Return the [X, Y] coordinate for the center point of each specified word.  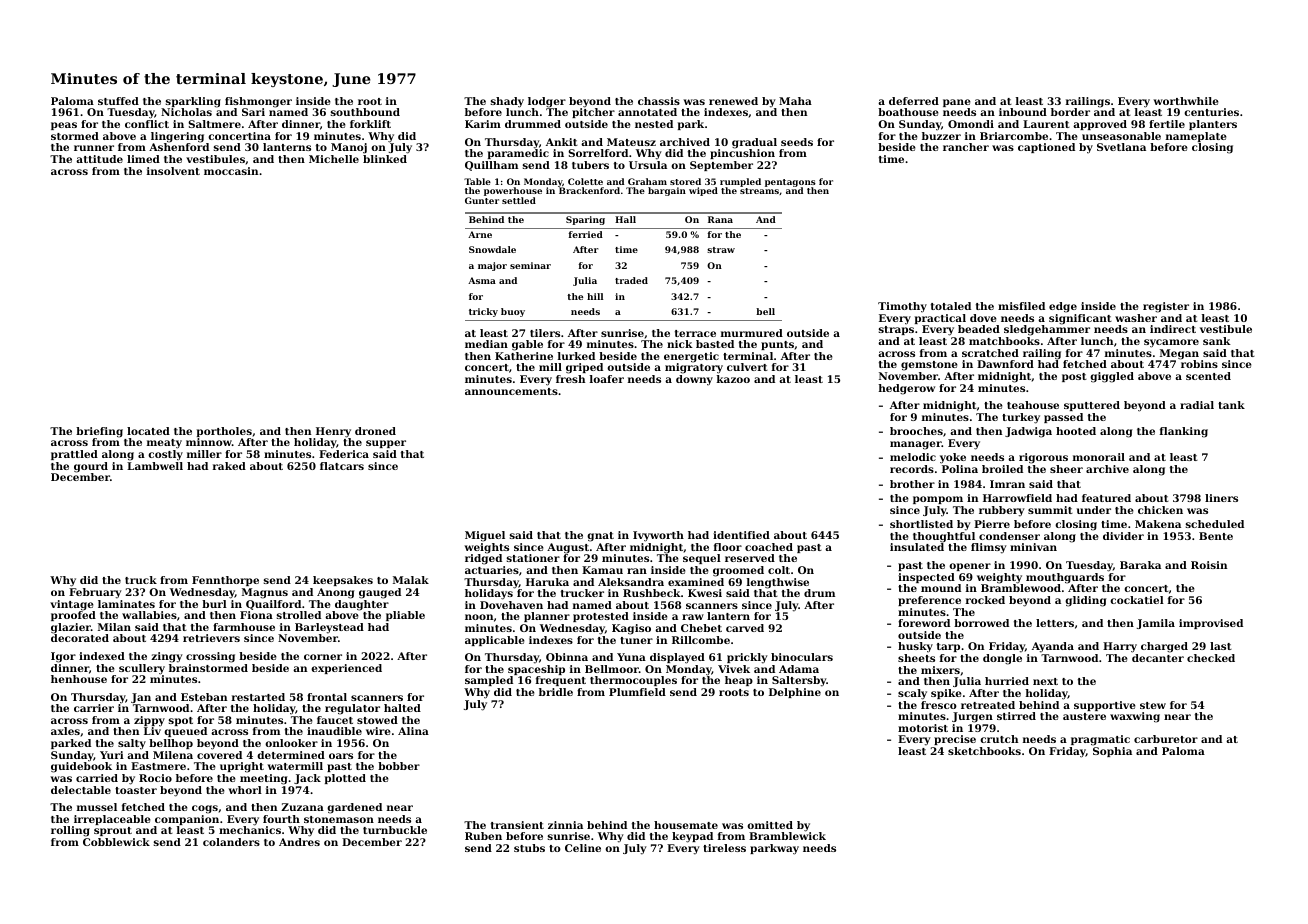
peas [64, 126]
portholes [224, 432]
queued [185, 732]
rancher [966, 147]
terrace [695, 333]
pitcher [593, 113]
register [1166, 307]
